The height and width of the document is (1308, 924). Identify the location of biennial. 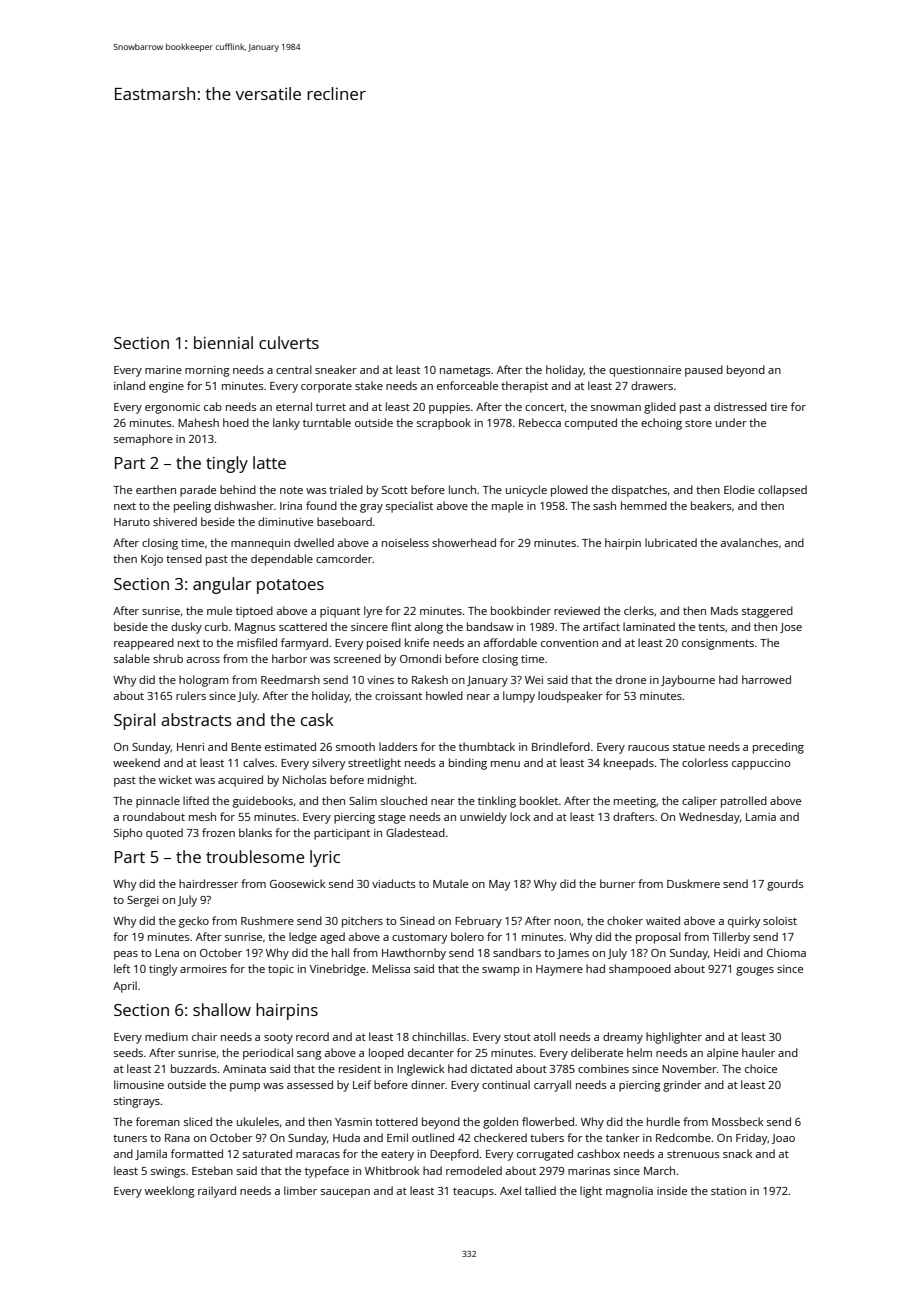
(223, 342).
